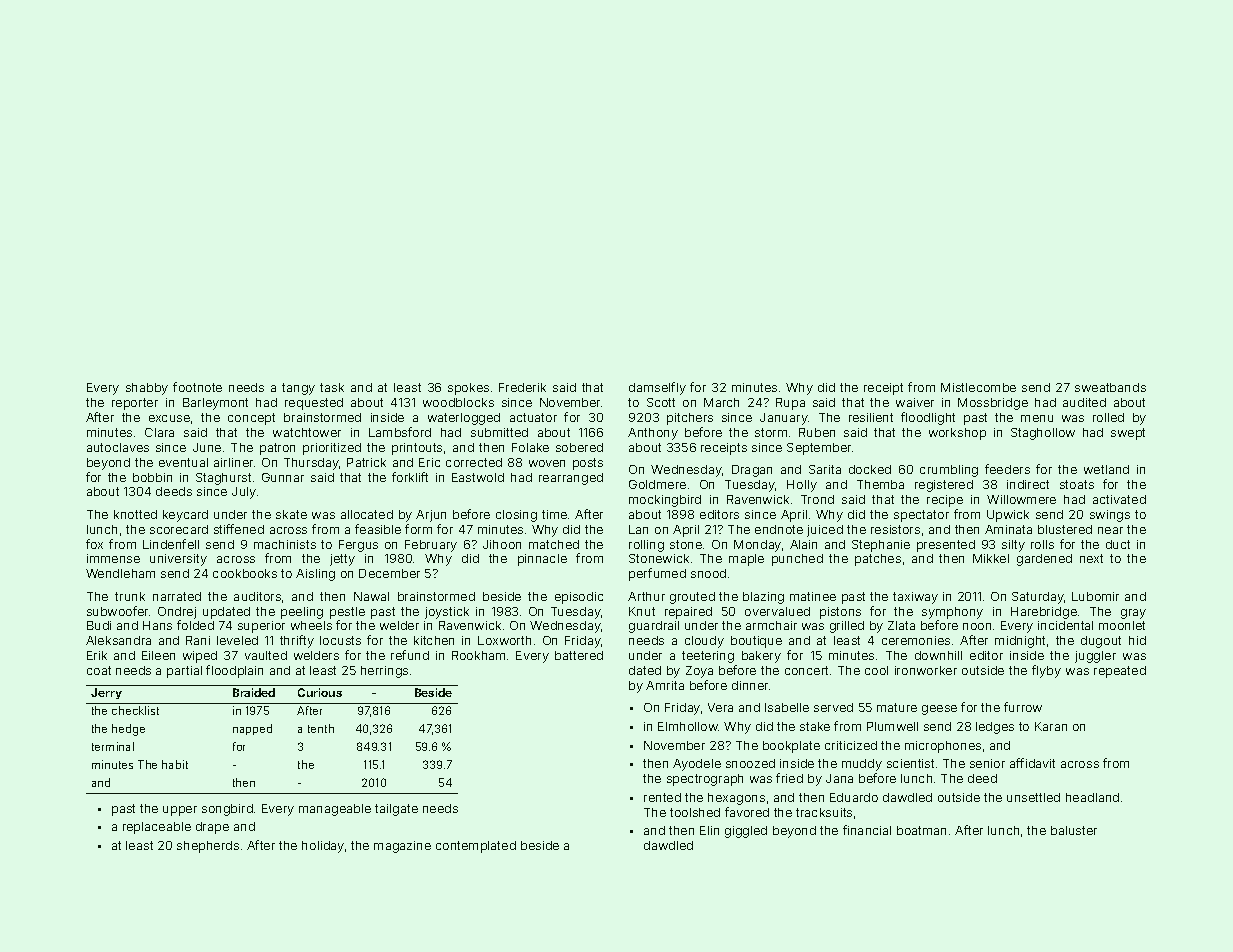  Describe the element at coordinates (135, 514) in the screenshot. I see `knotted` at that location.
